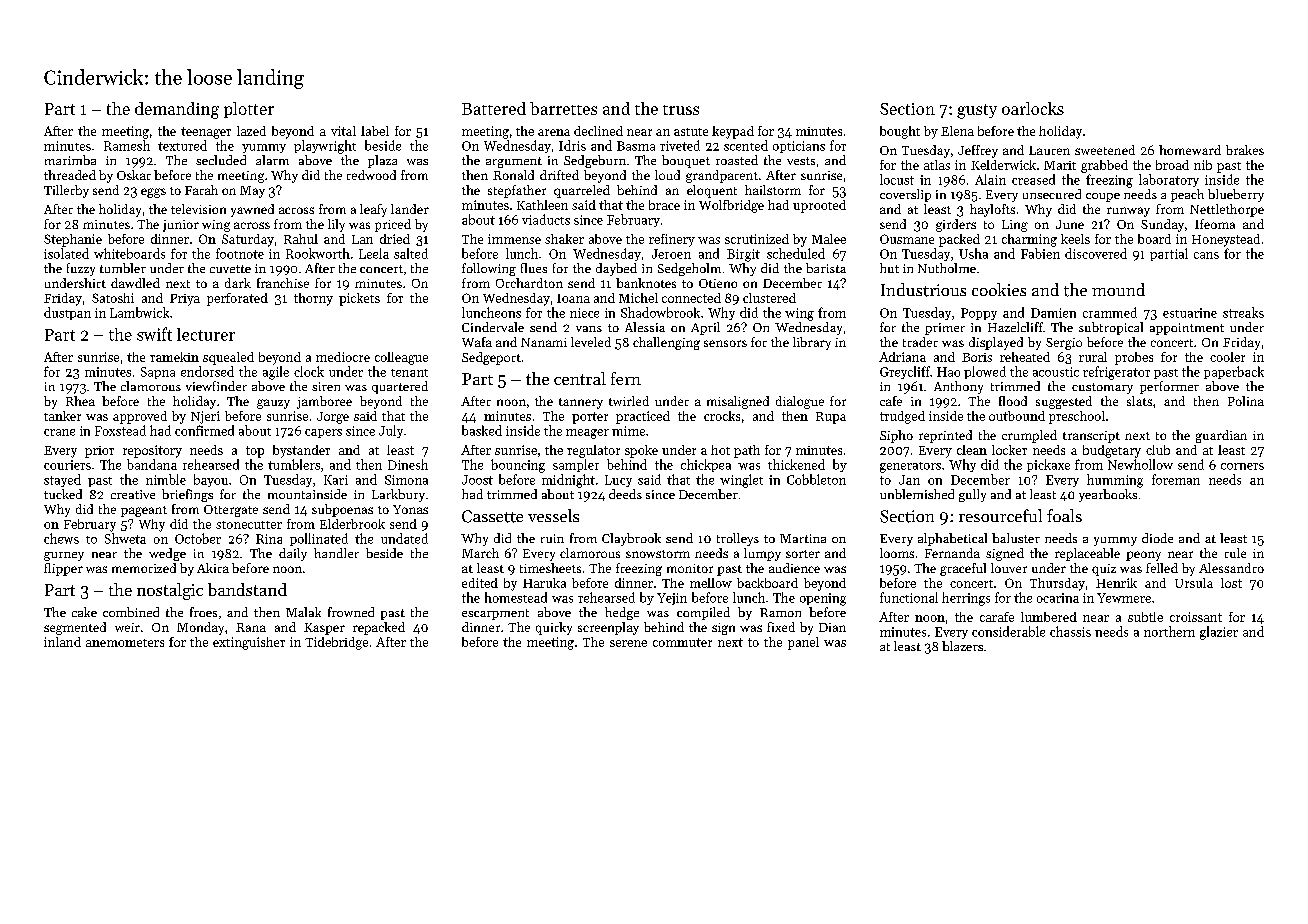 The height and width of the image is (924, 1308). Describe the element at coordinates (67, 465) in the image. I see `couriers` at that location.
